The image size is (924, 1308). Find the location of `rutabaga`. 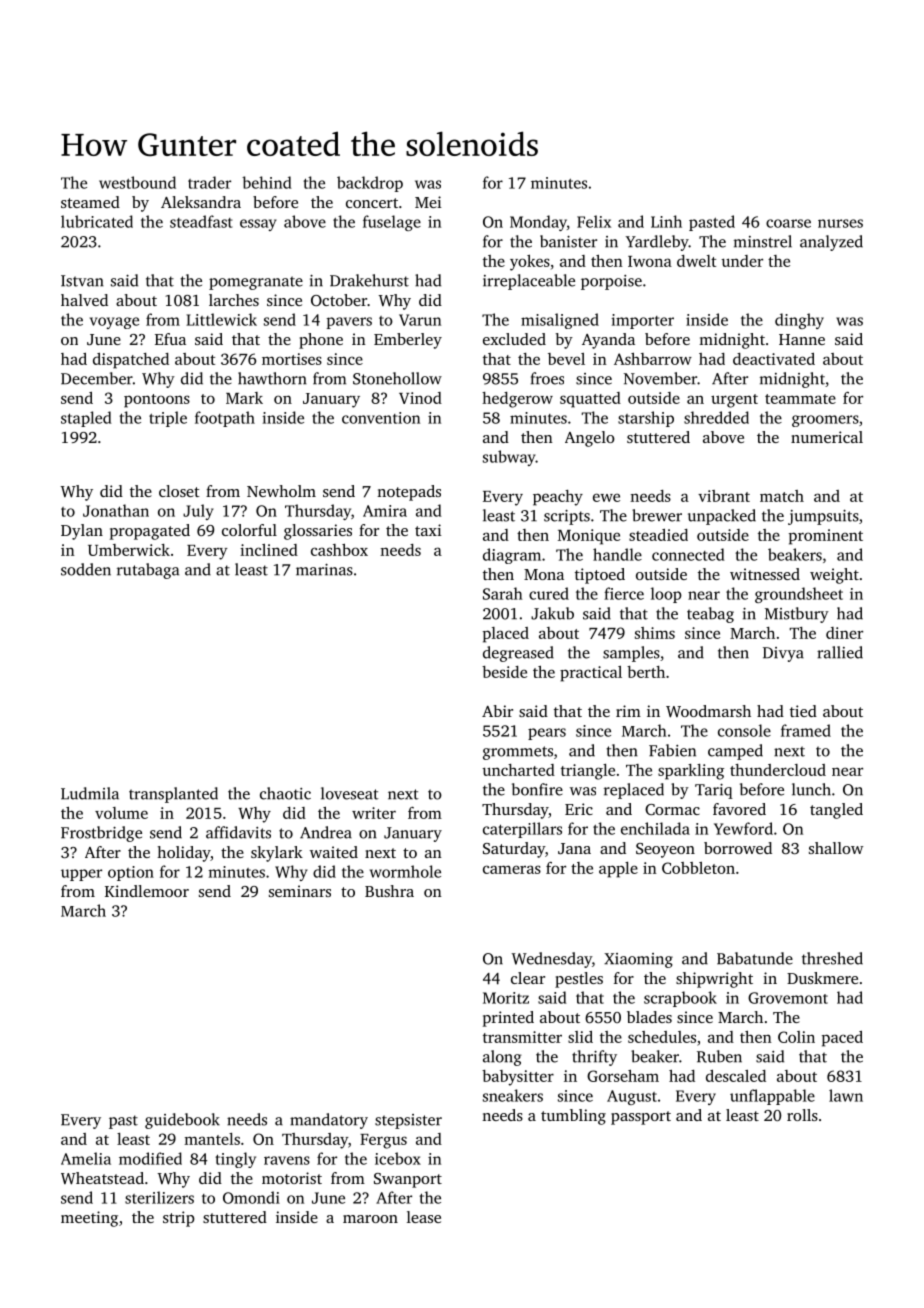

rutabaga is located at coordinates (148, 571).
